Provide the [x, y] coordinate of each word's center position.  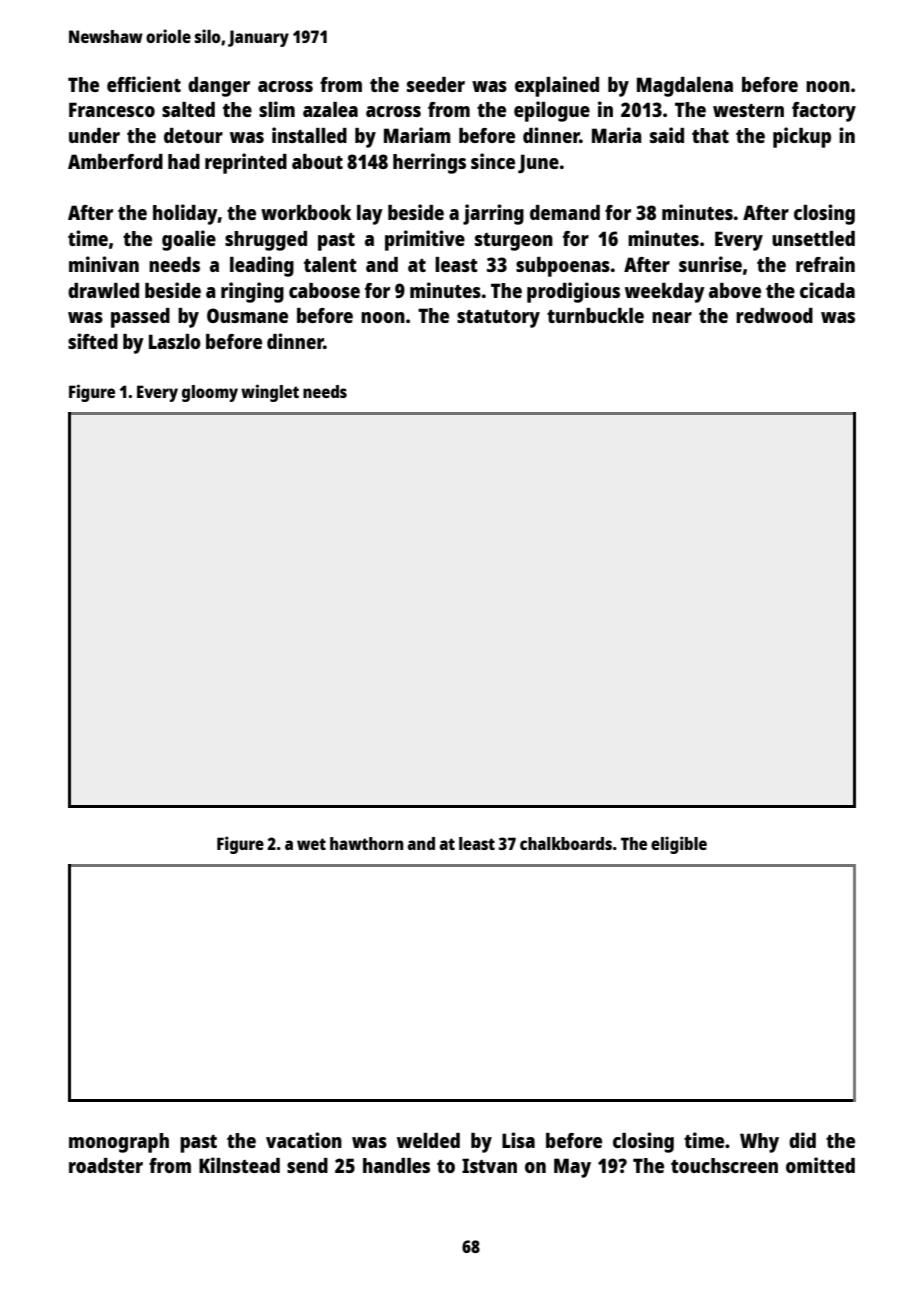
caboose [324, 290]
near [672, 317]
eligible [679, 845]
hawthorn [367, 843]
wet [311, 844]
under [94, 135]
